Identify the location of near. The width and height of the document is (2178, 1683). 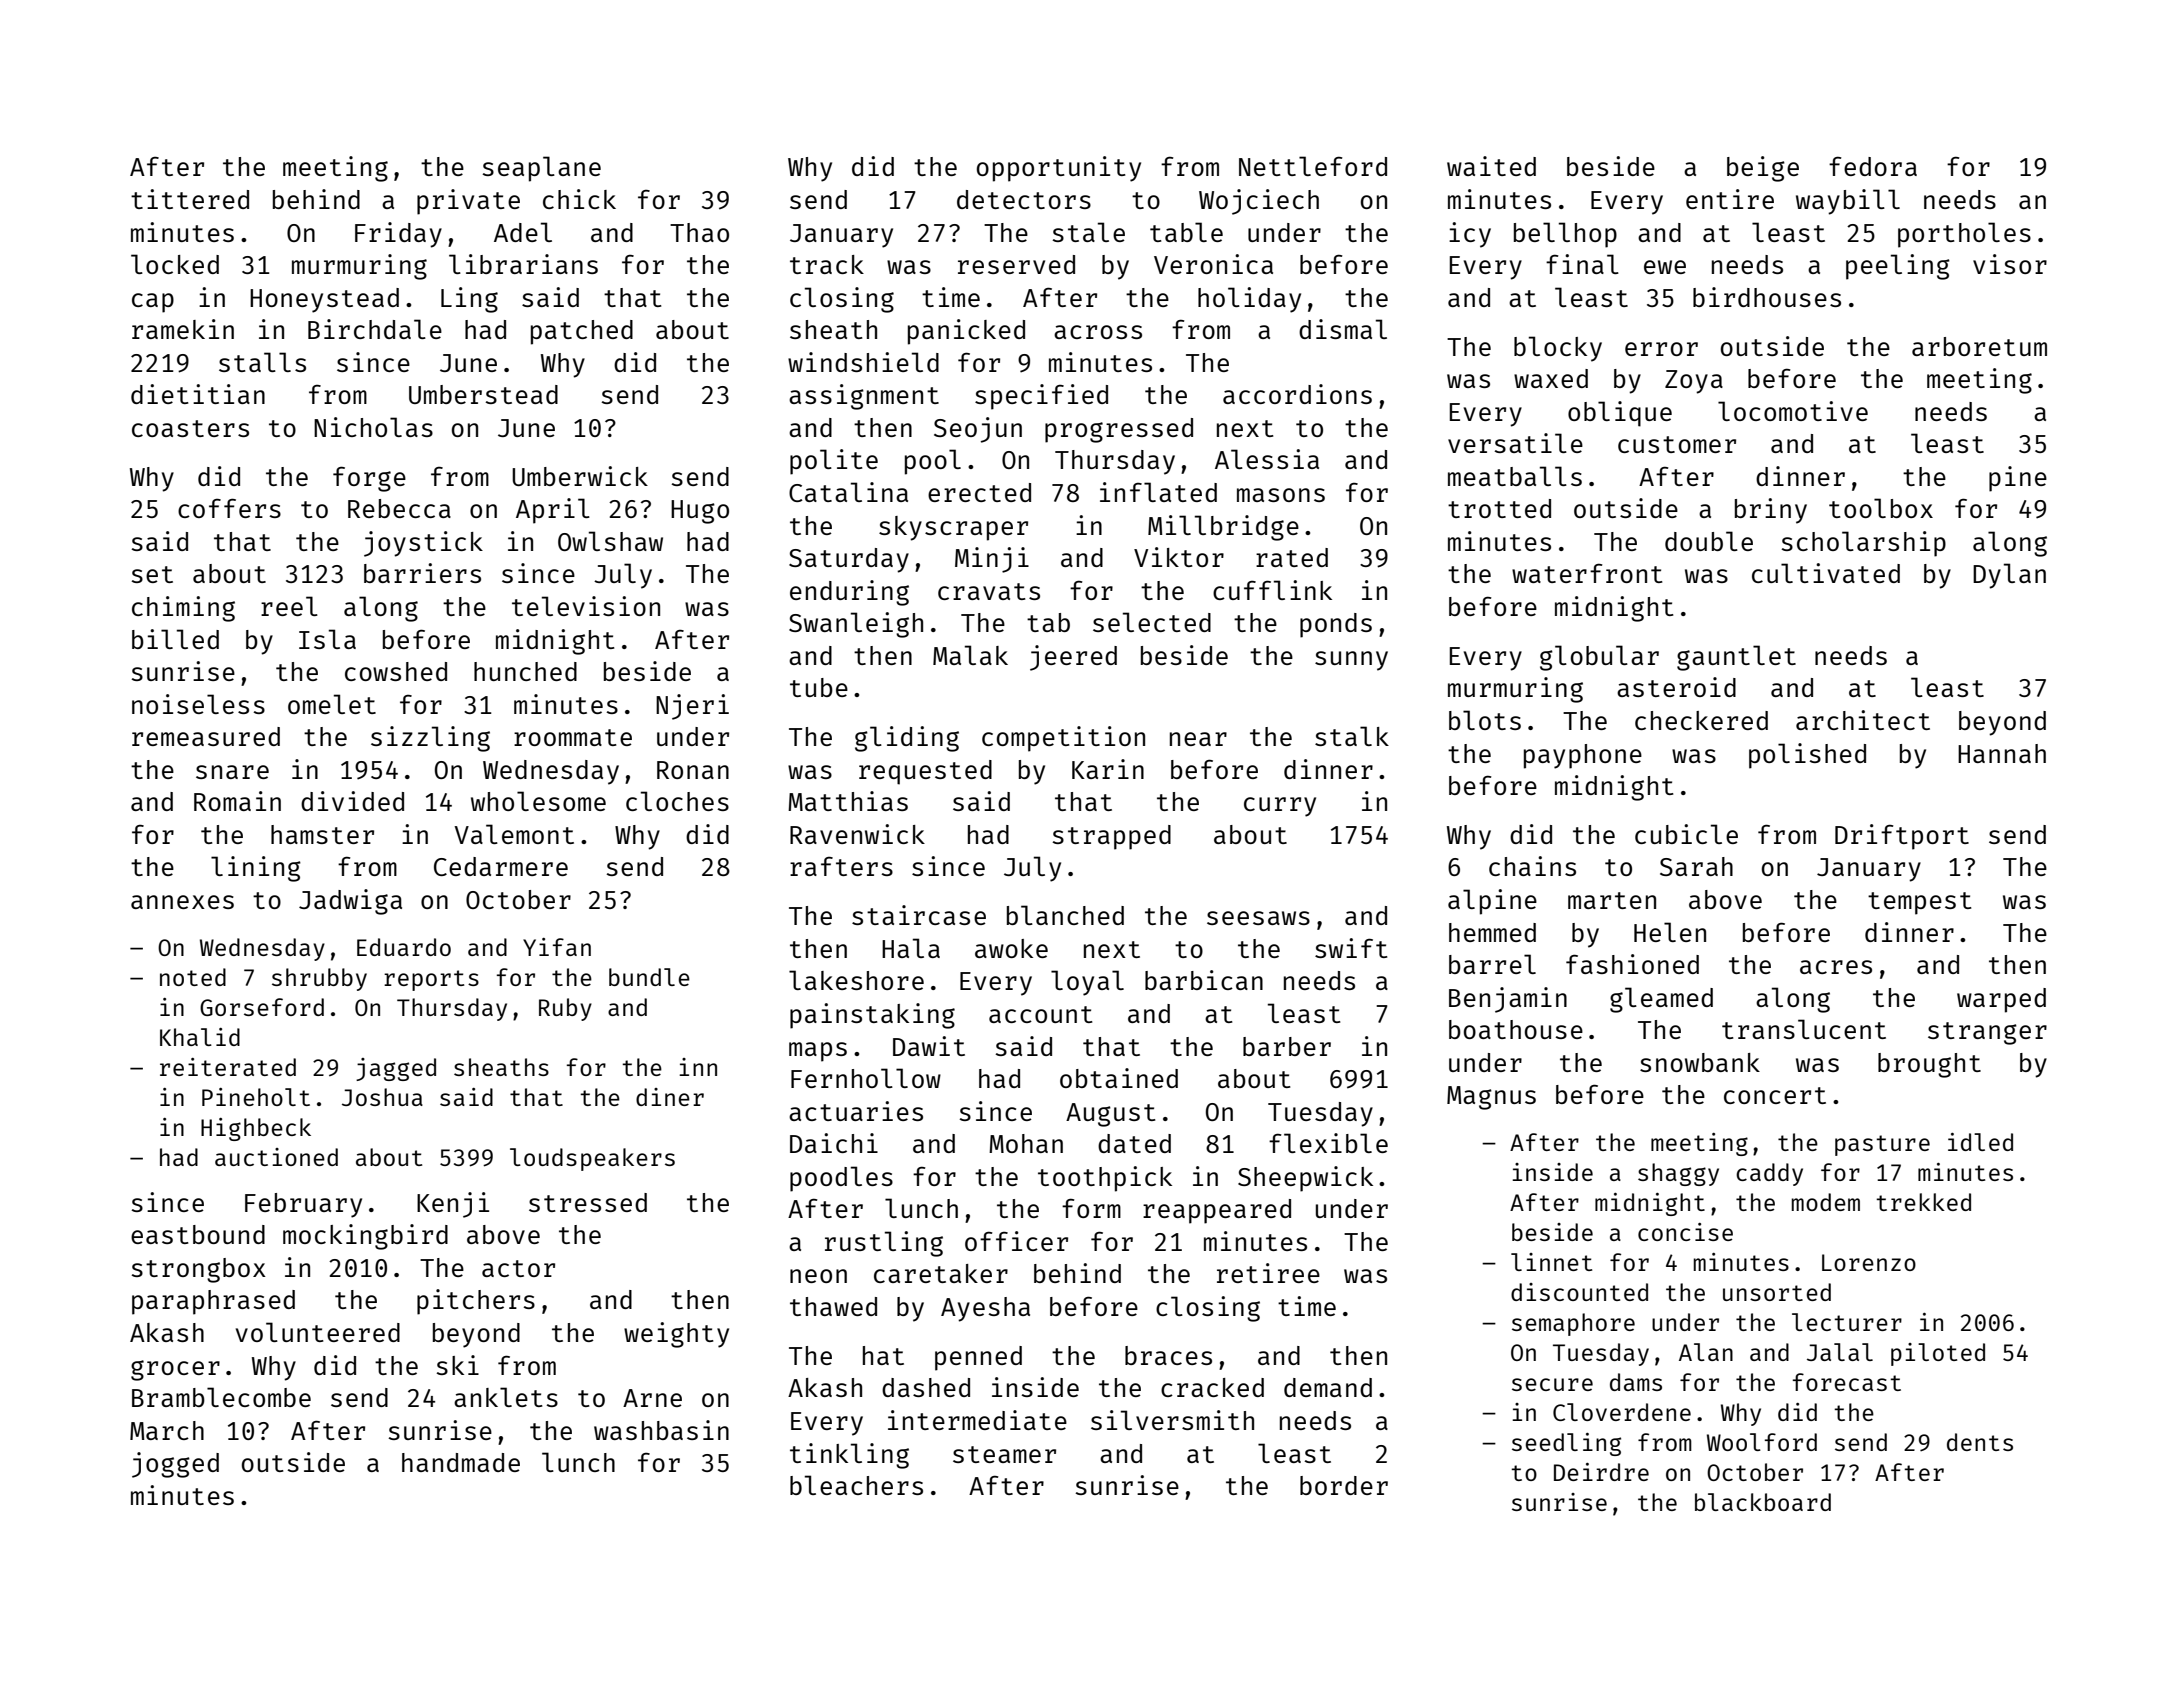
(1198, 739).
